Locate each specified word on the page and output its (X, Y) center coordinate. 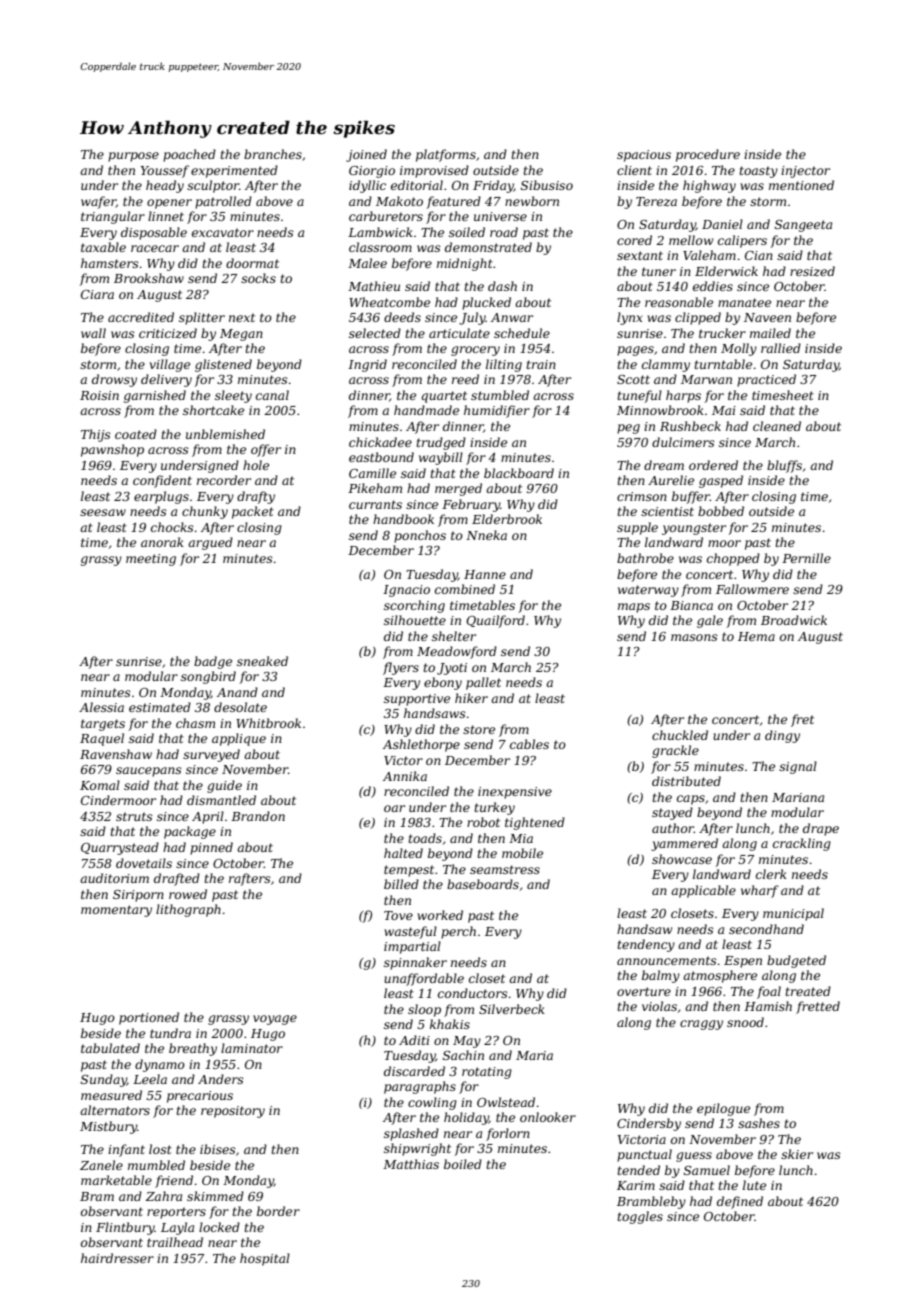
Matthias (411, 1164)
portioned (149, 1018)
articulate (459, 333)
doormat (252, 263)
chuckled (680, 735)
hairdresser (117, 1258)
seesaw (103, 512)
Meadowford (457, 652)
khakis (450, 1024)
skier (797, 1154)
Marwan (706, 379)
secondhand (766, 929)
